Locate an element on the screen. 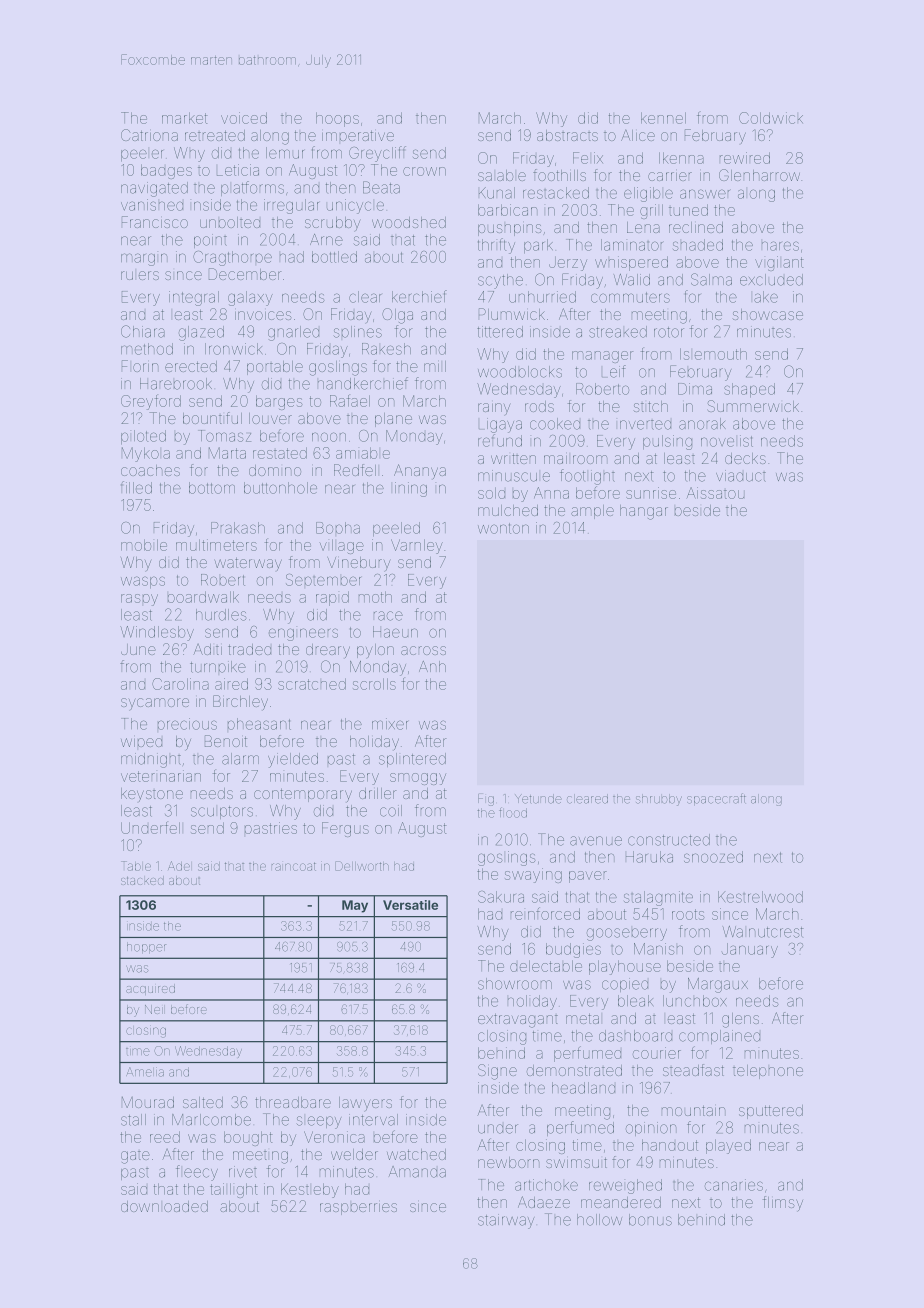  rainy is located at coordinates (494, 409).
